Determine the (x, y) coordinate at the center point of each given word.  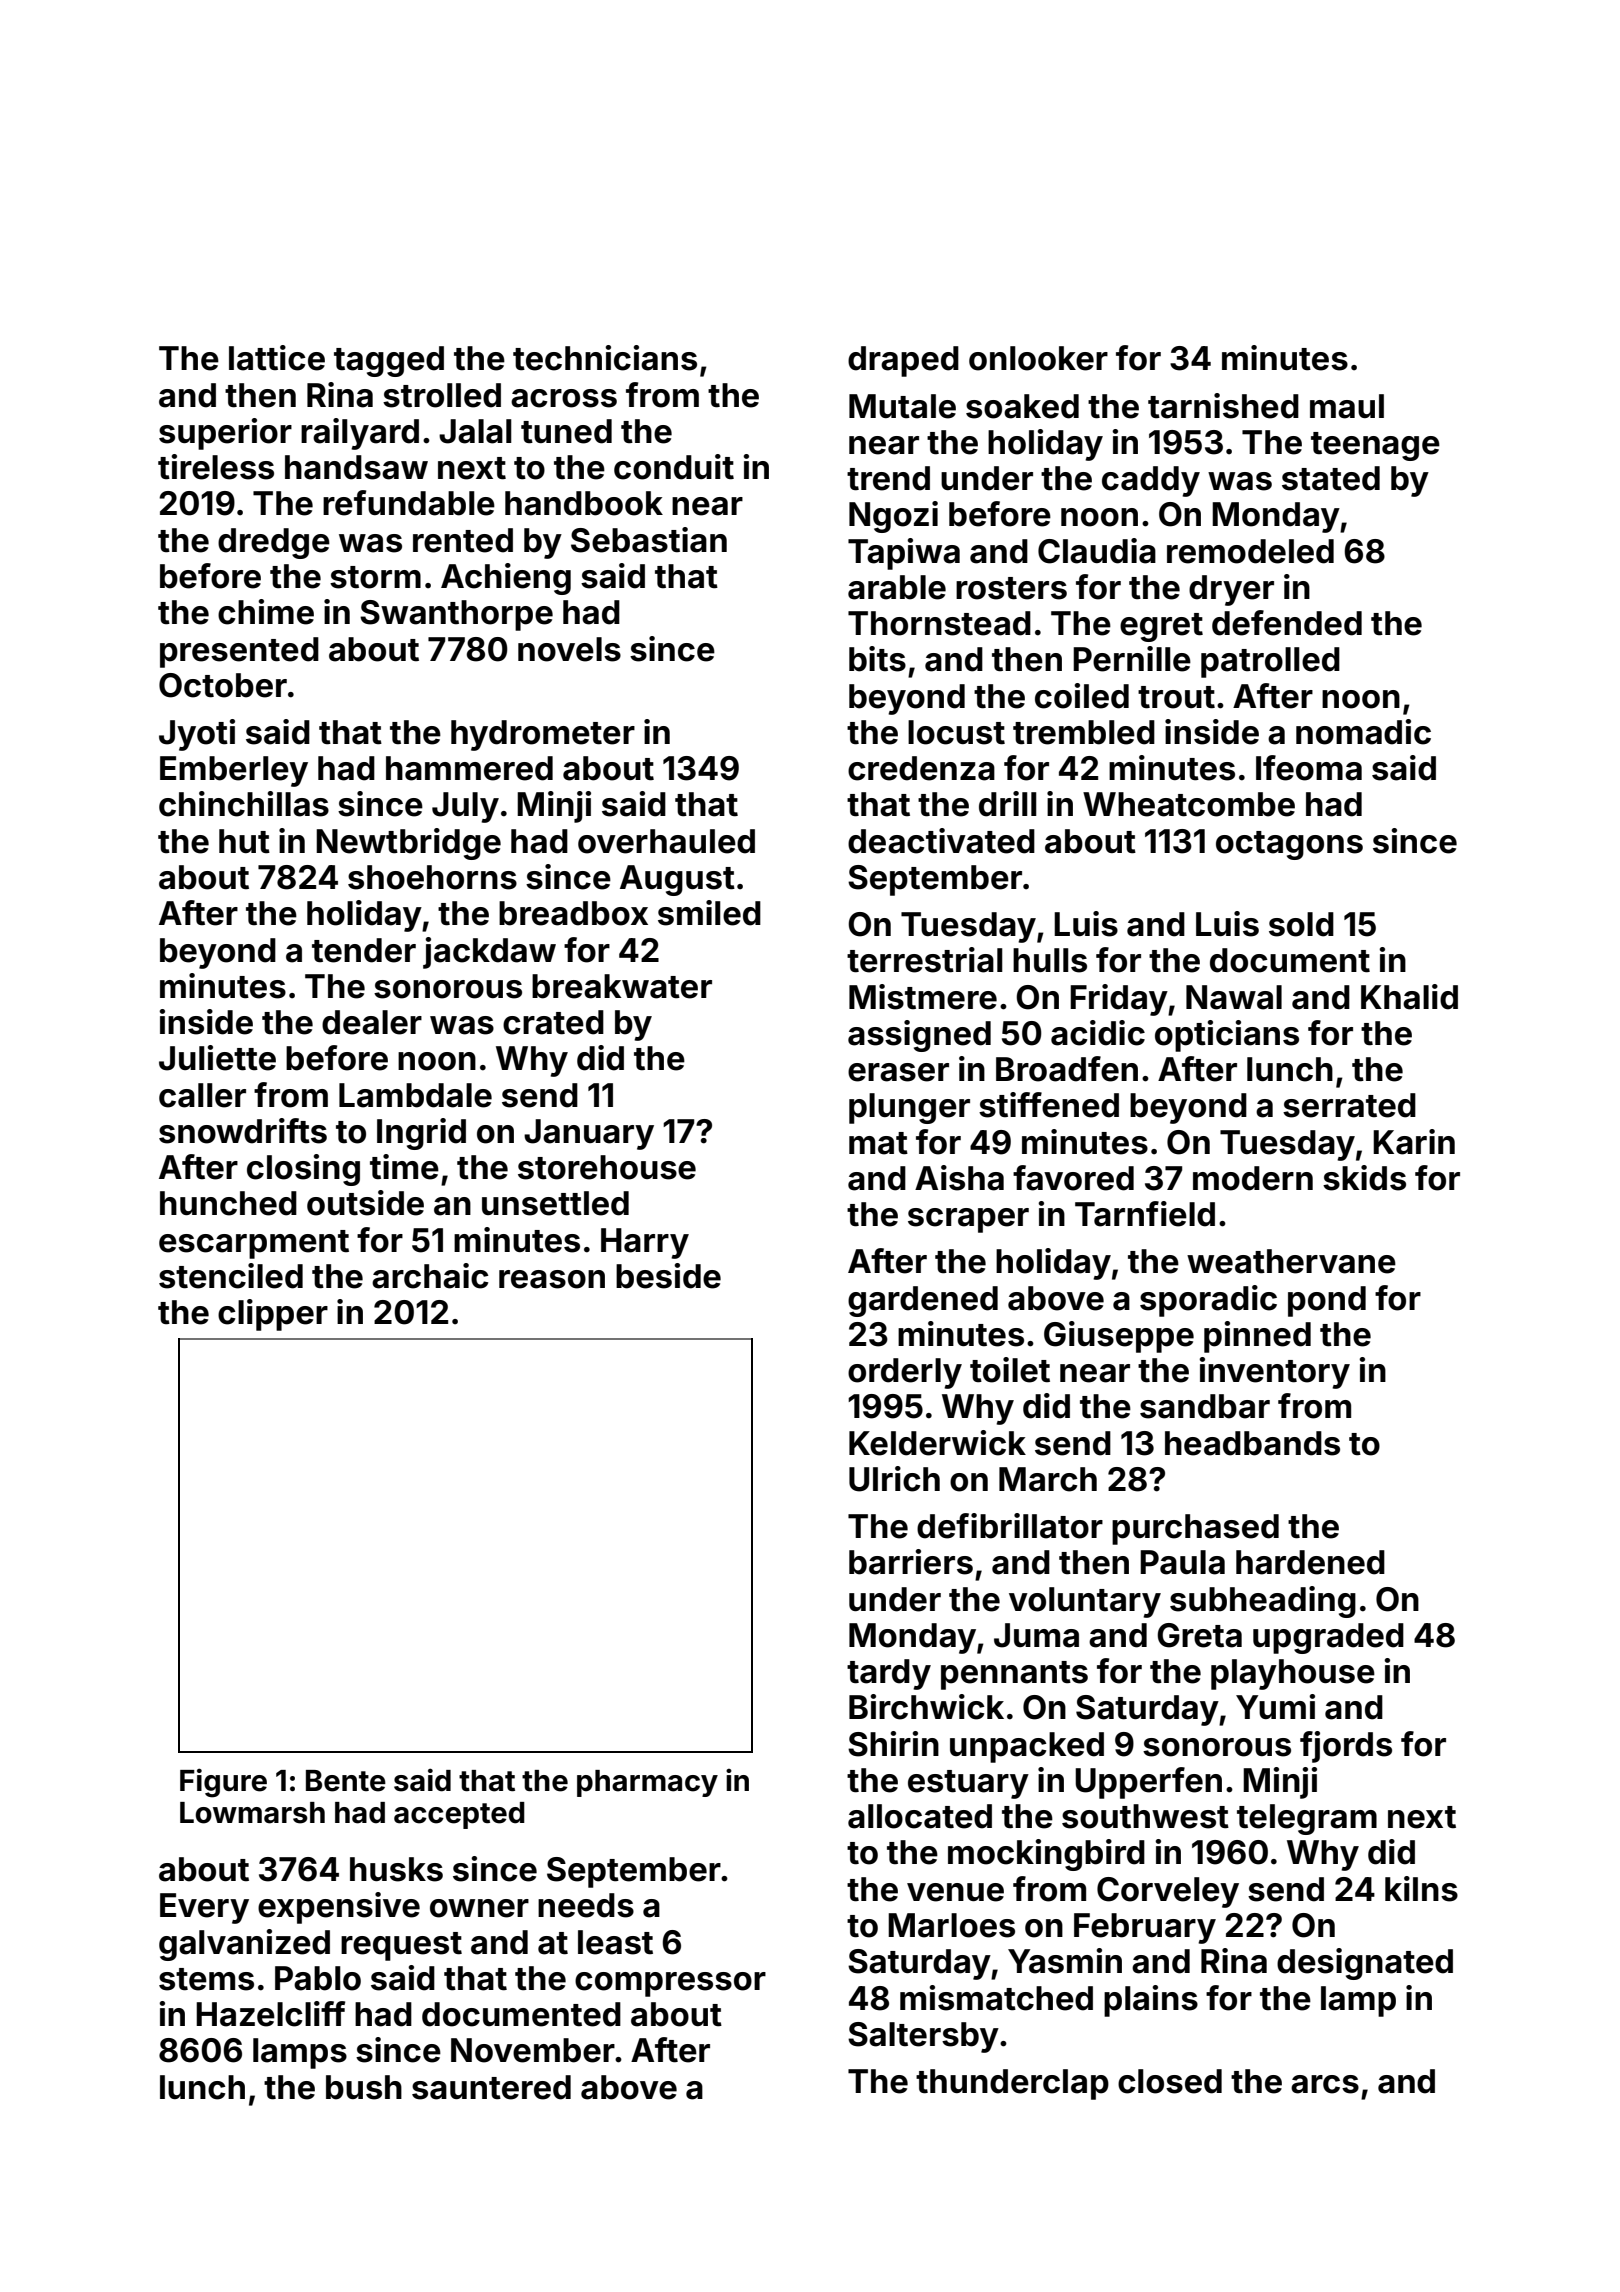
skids (1364, 1178)
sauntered (491, 2087)
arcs (1325, 2084)
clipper (273, 1315)
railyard (360, 434)
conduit (674, 467)
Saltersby (923, 2037)
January (589, 1134)
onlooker (1038, 358)
